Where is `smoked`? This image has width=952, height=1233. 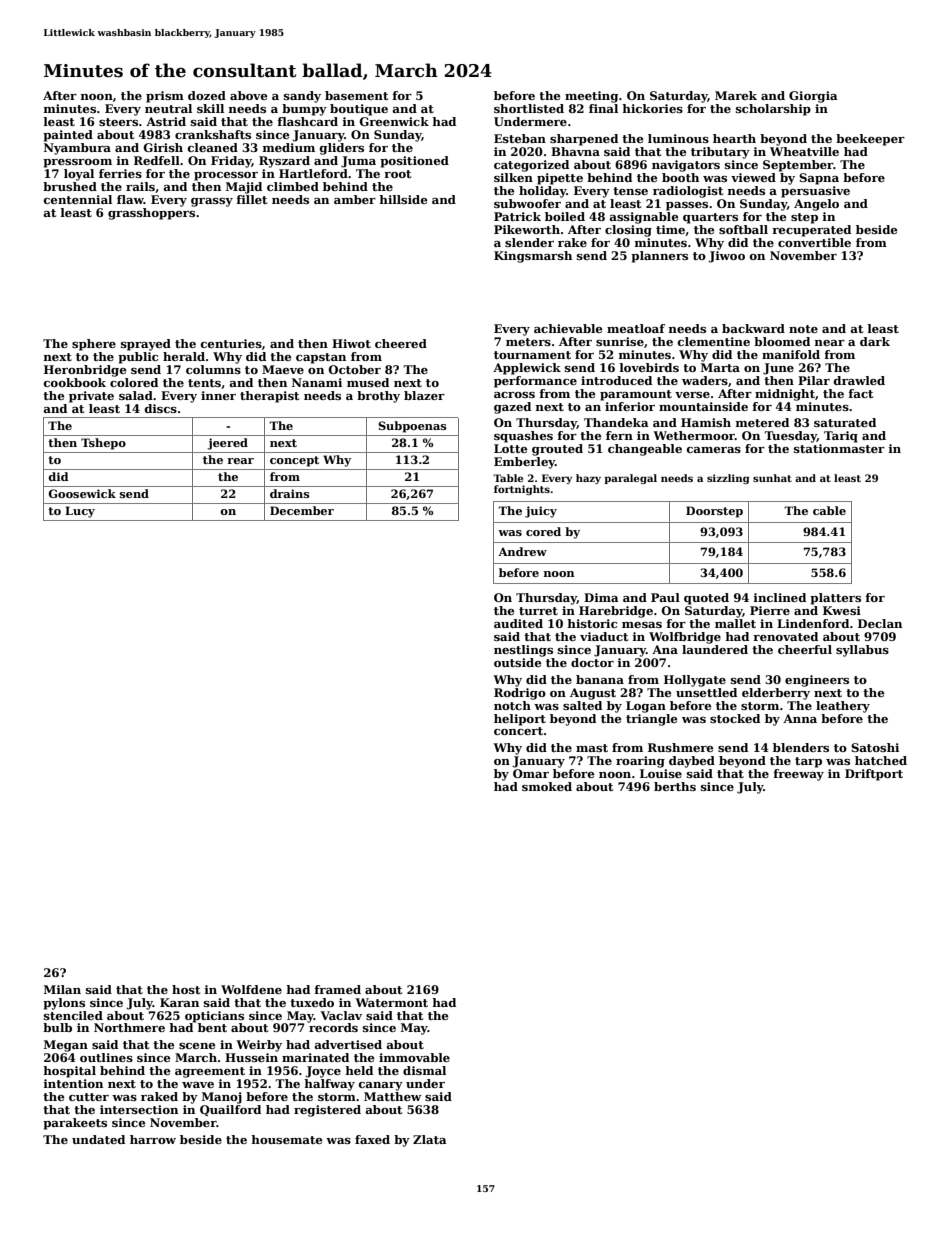 smoked is located at coordinates (547, 786).
